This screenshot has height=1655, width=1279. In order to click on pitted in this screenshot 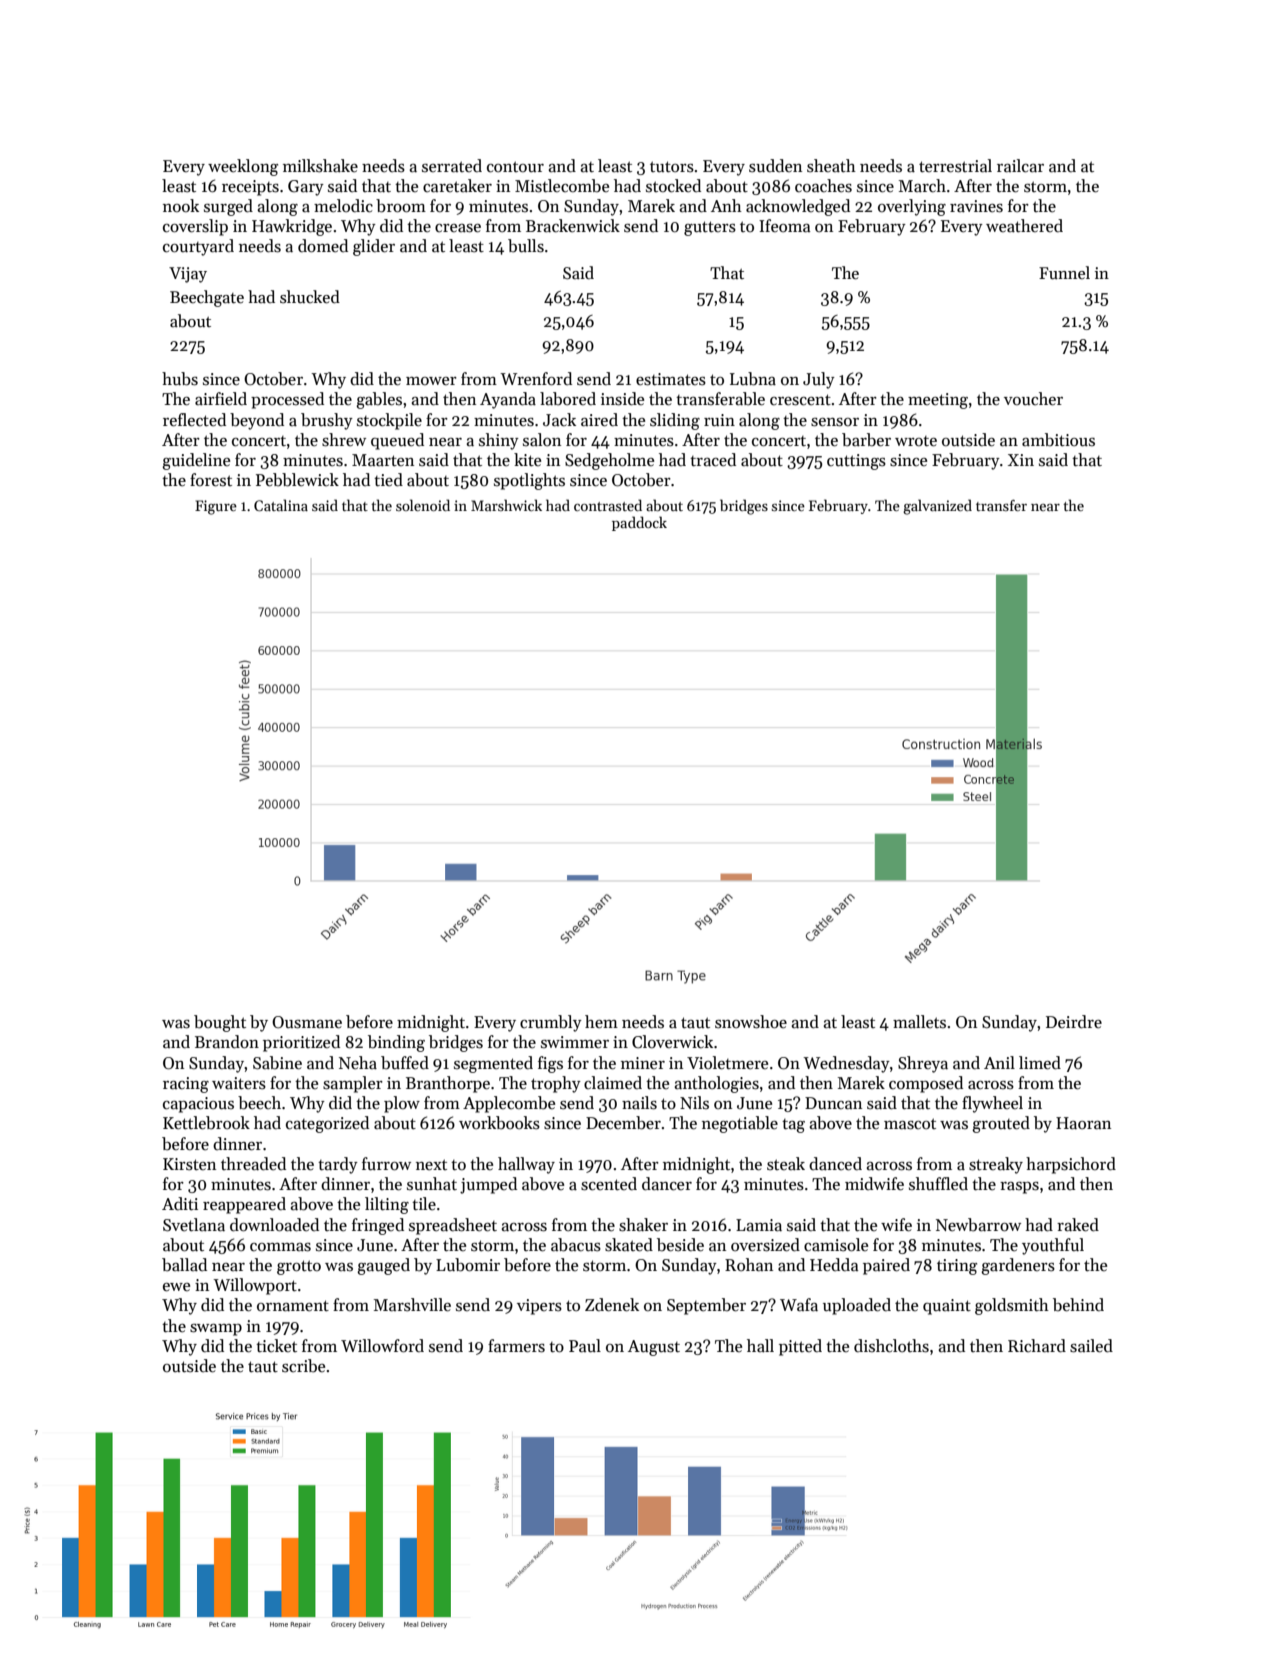, I will do `click(800, 1347)`.
